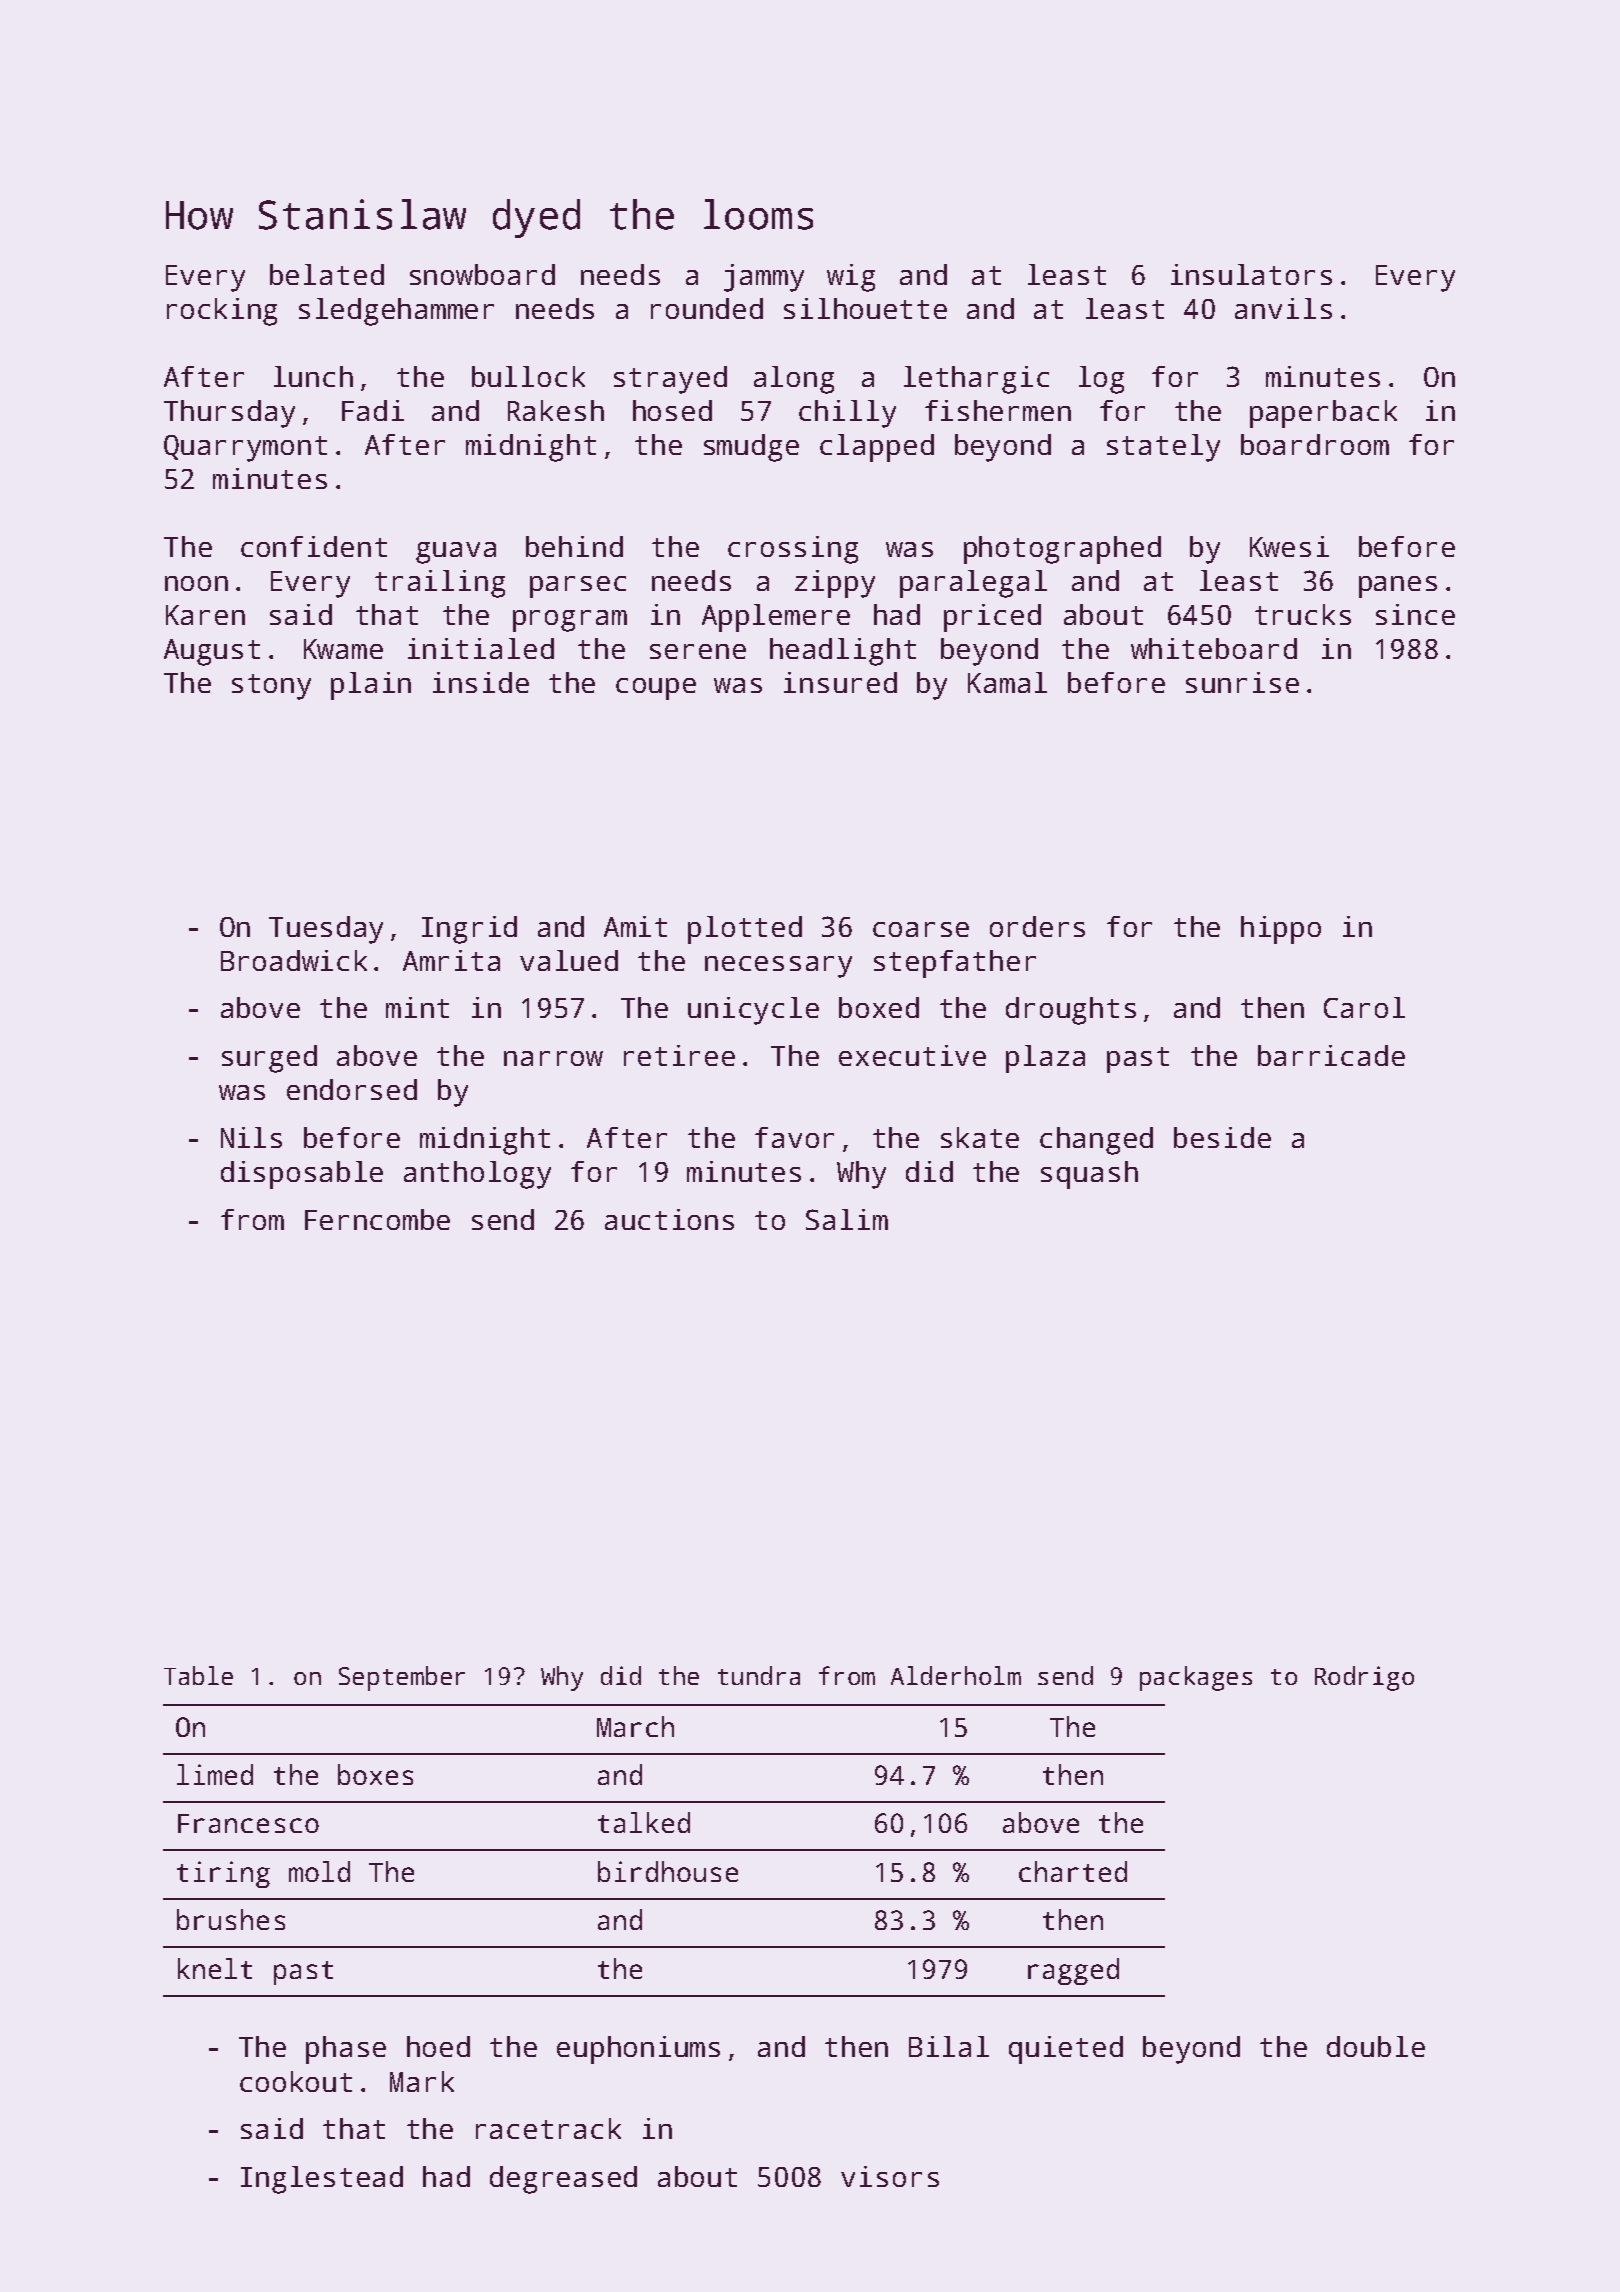 The width and height of the image is (1620, 2292). What do you see at coordinates (1331, 1055) in the image?
I see `barricade` at bounding box center [1331, 1055].
